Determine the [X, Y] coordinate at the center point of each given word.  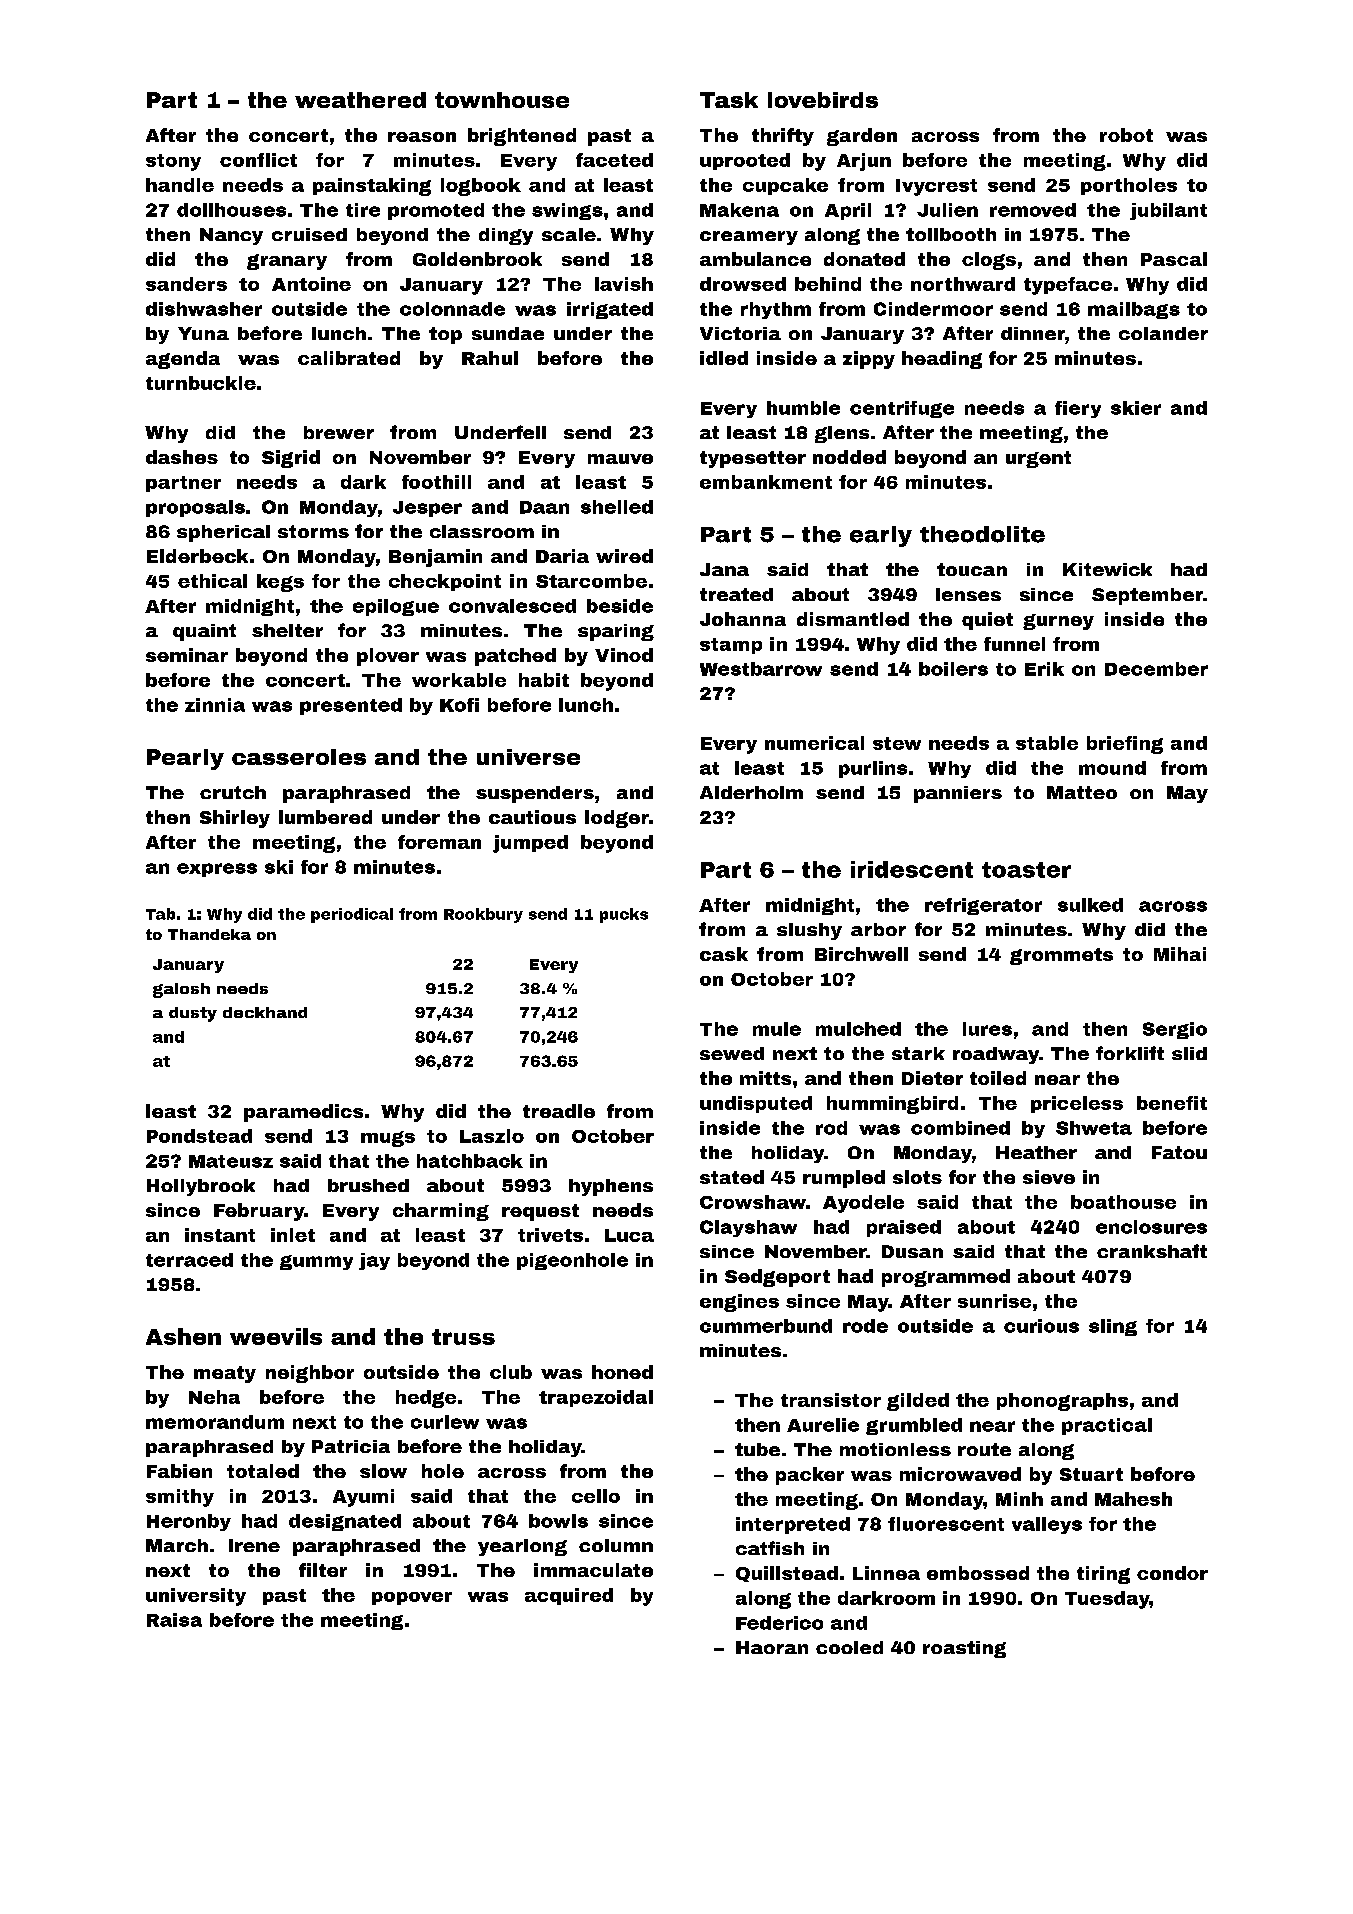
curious [1041, 1326]
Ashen [183, 1336]
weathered [360, 100]
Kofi [459, 705]
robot [1126, 135]
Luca [629, 1235]
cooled [849, 1647]
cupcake [785, 186]
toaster [1026, 870]
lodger [617, 819]
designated [345, 1522]
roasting [964, 1649]
